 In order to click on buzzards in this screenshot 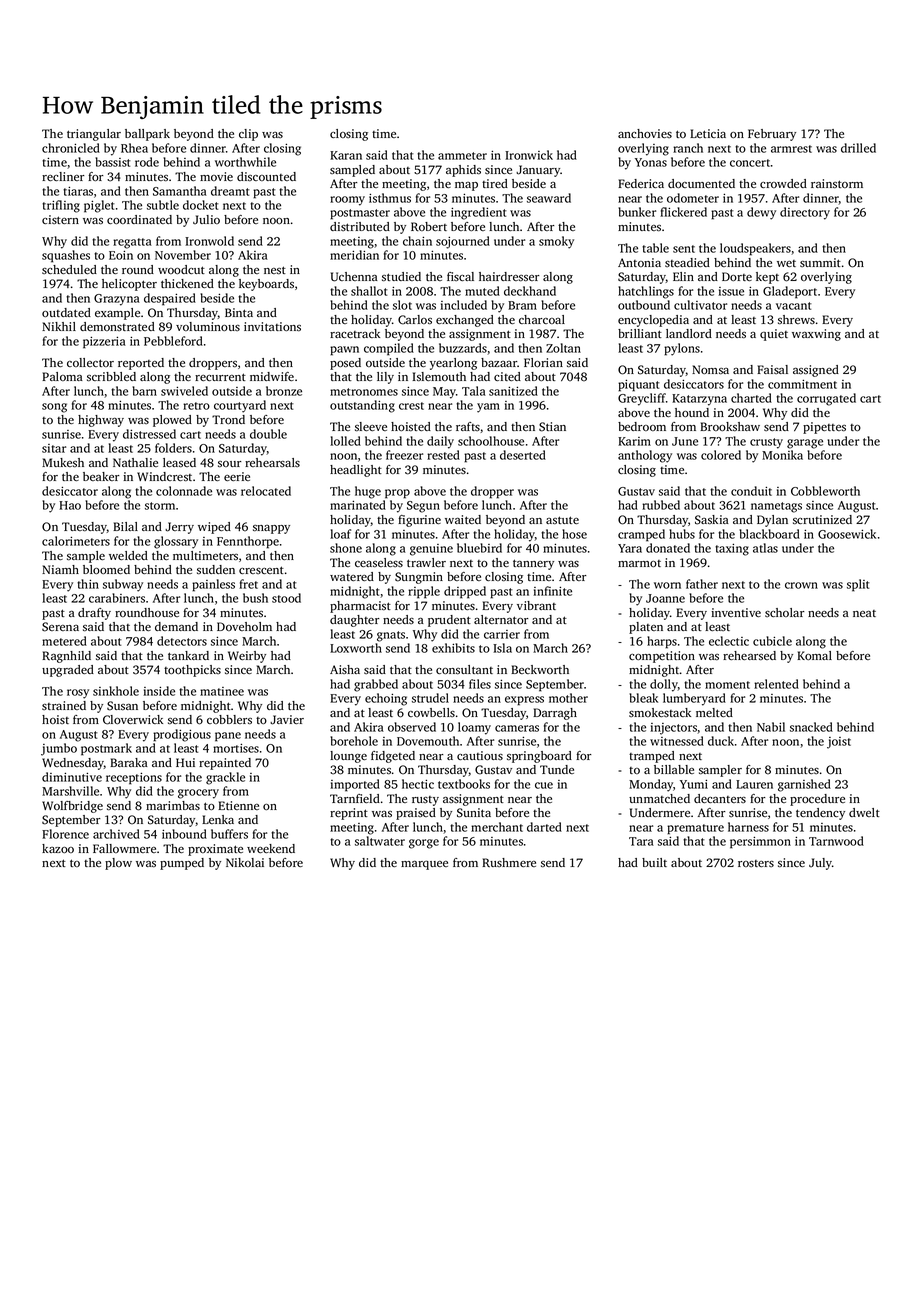, I will do `click(463, 348)`.
